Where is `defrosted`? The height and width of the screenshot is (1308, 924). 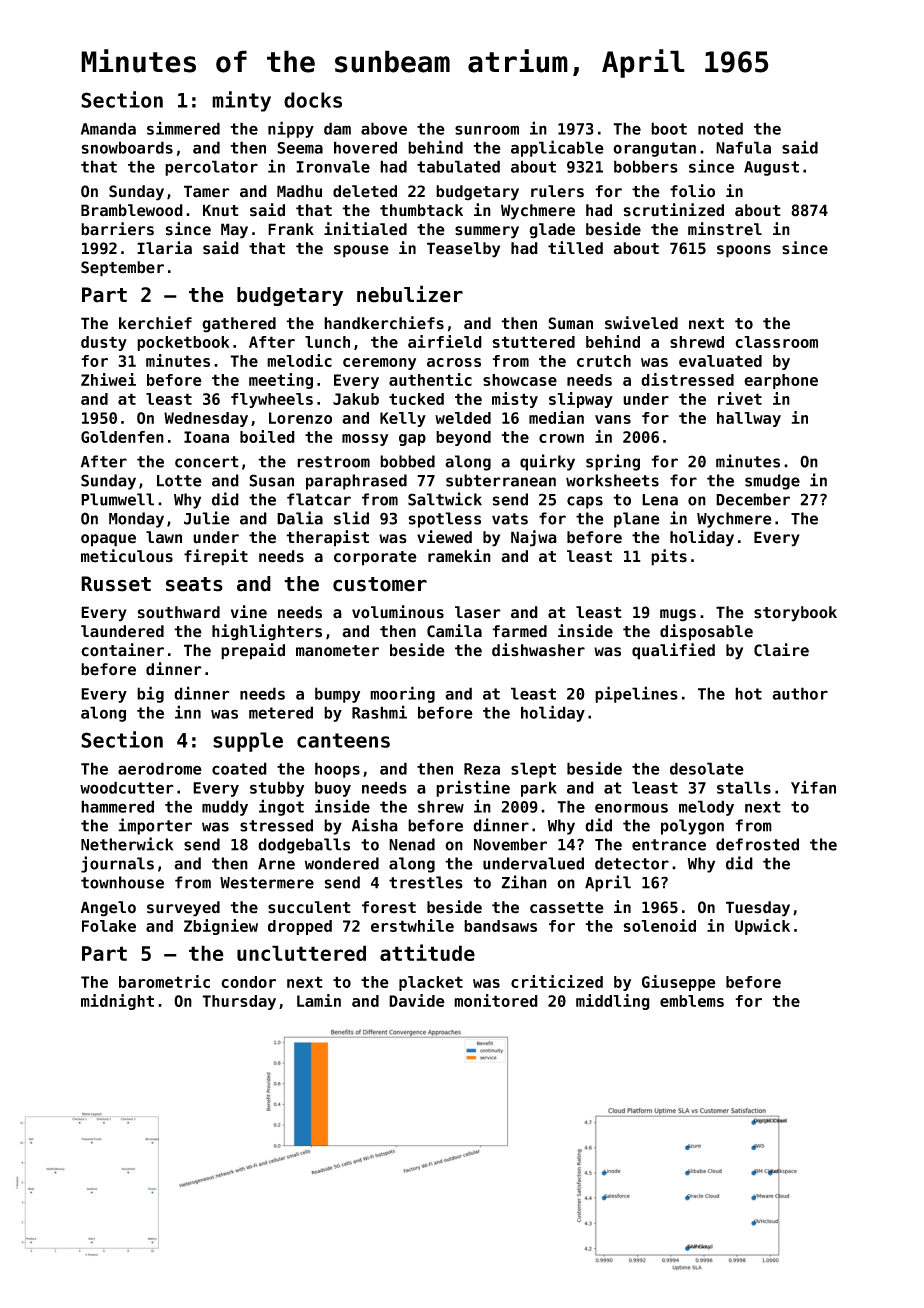
defrosted is located at coordinates (757, 844).
